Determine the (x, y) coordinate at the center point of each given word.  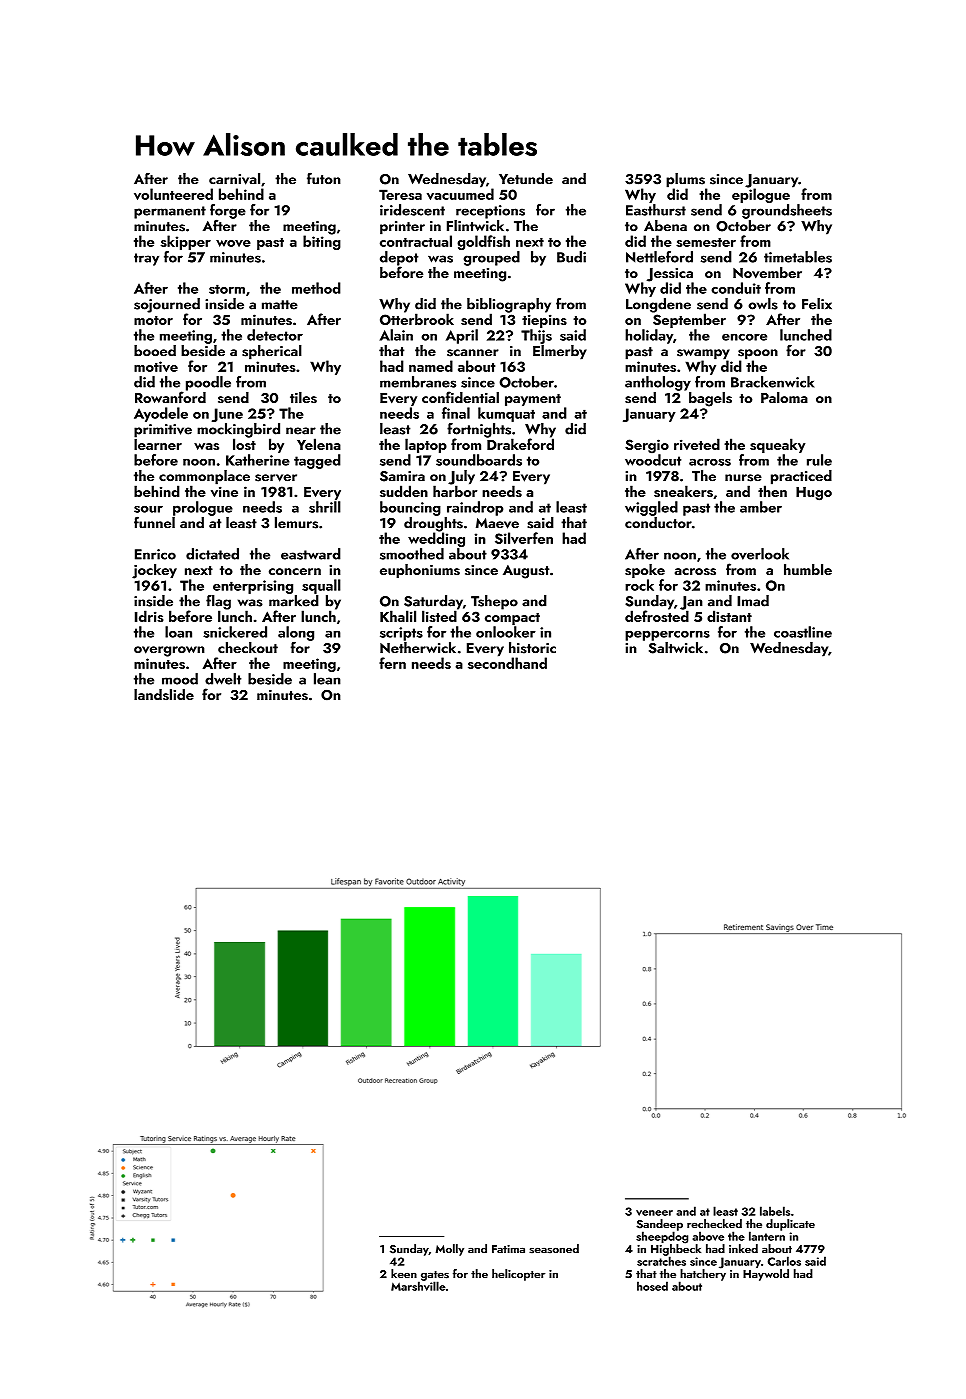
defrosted (657, 616)
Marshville (418, 1286)
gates (435, 1276)
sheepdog (662, 1237)
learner (158, 444)
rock (639, 585)
